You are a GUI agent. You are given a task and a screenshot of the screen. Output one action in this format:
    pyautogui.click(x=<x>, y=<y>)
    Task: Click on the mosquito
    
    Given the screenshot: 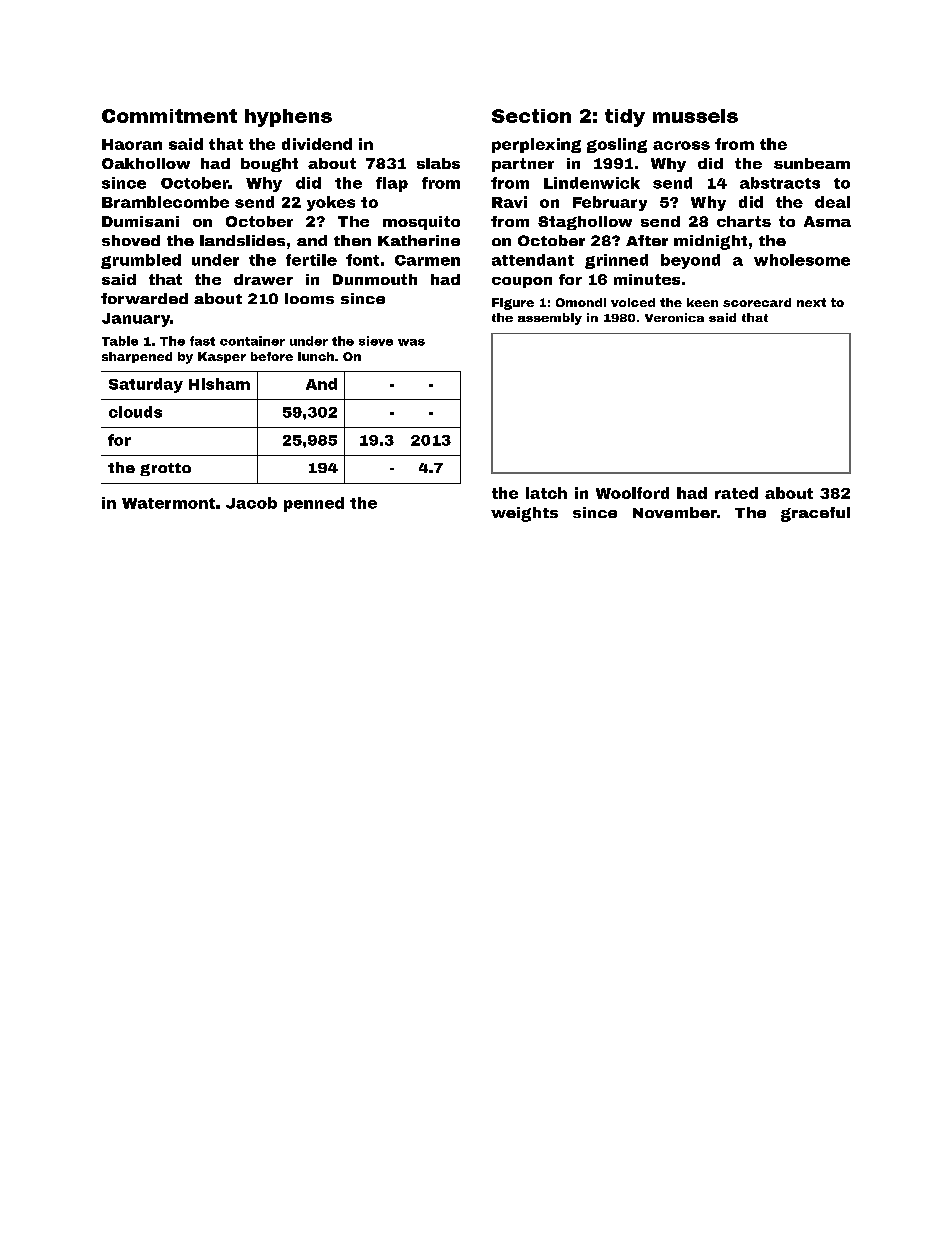 What is the action you would take?
    pyautogui.click(x=421, y=223)
